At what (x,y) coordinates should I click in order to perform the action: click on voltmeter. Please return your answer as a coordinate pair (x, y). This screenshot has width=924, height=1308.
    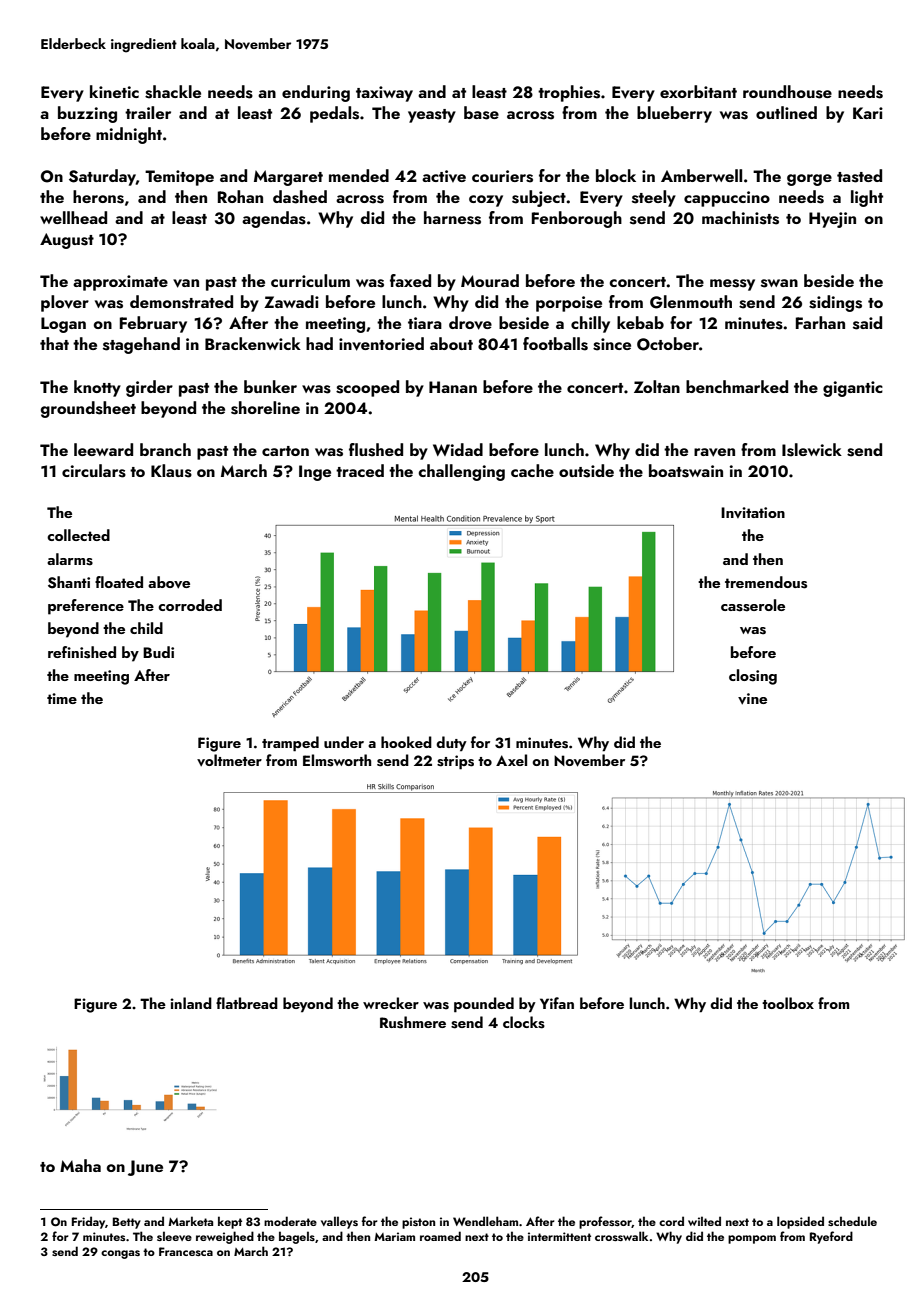
    Looking at the image, I should click on (229, 760).
